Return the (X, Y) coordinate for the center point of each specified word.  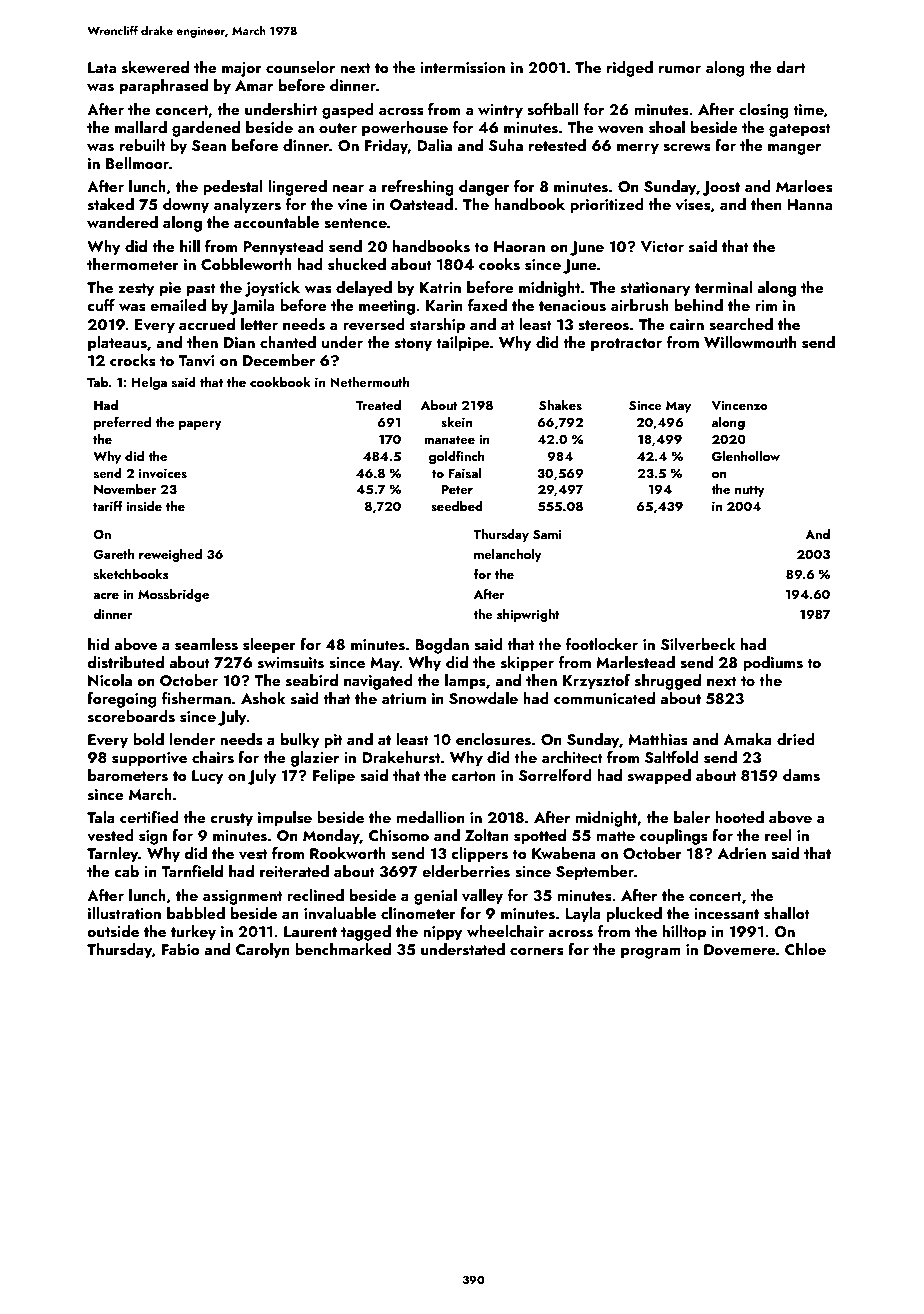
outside (113, 931)
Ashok (263, 698)
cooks (499, 264)
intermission (462, 68)
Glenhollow (746, 456)
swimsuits (291, 663)
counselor (300, 67)
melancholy (508, 555)
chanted (288, 342)
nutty (750, 491)
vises (693, 205)
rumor (680, 69)
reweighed (170, 555)
